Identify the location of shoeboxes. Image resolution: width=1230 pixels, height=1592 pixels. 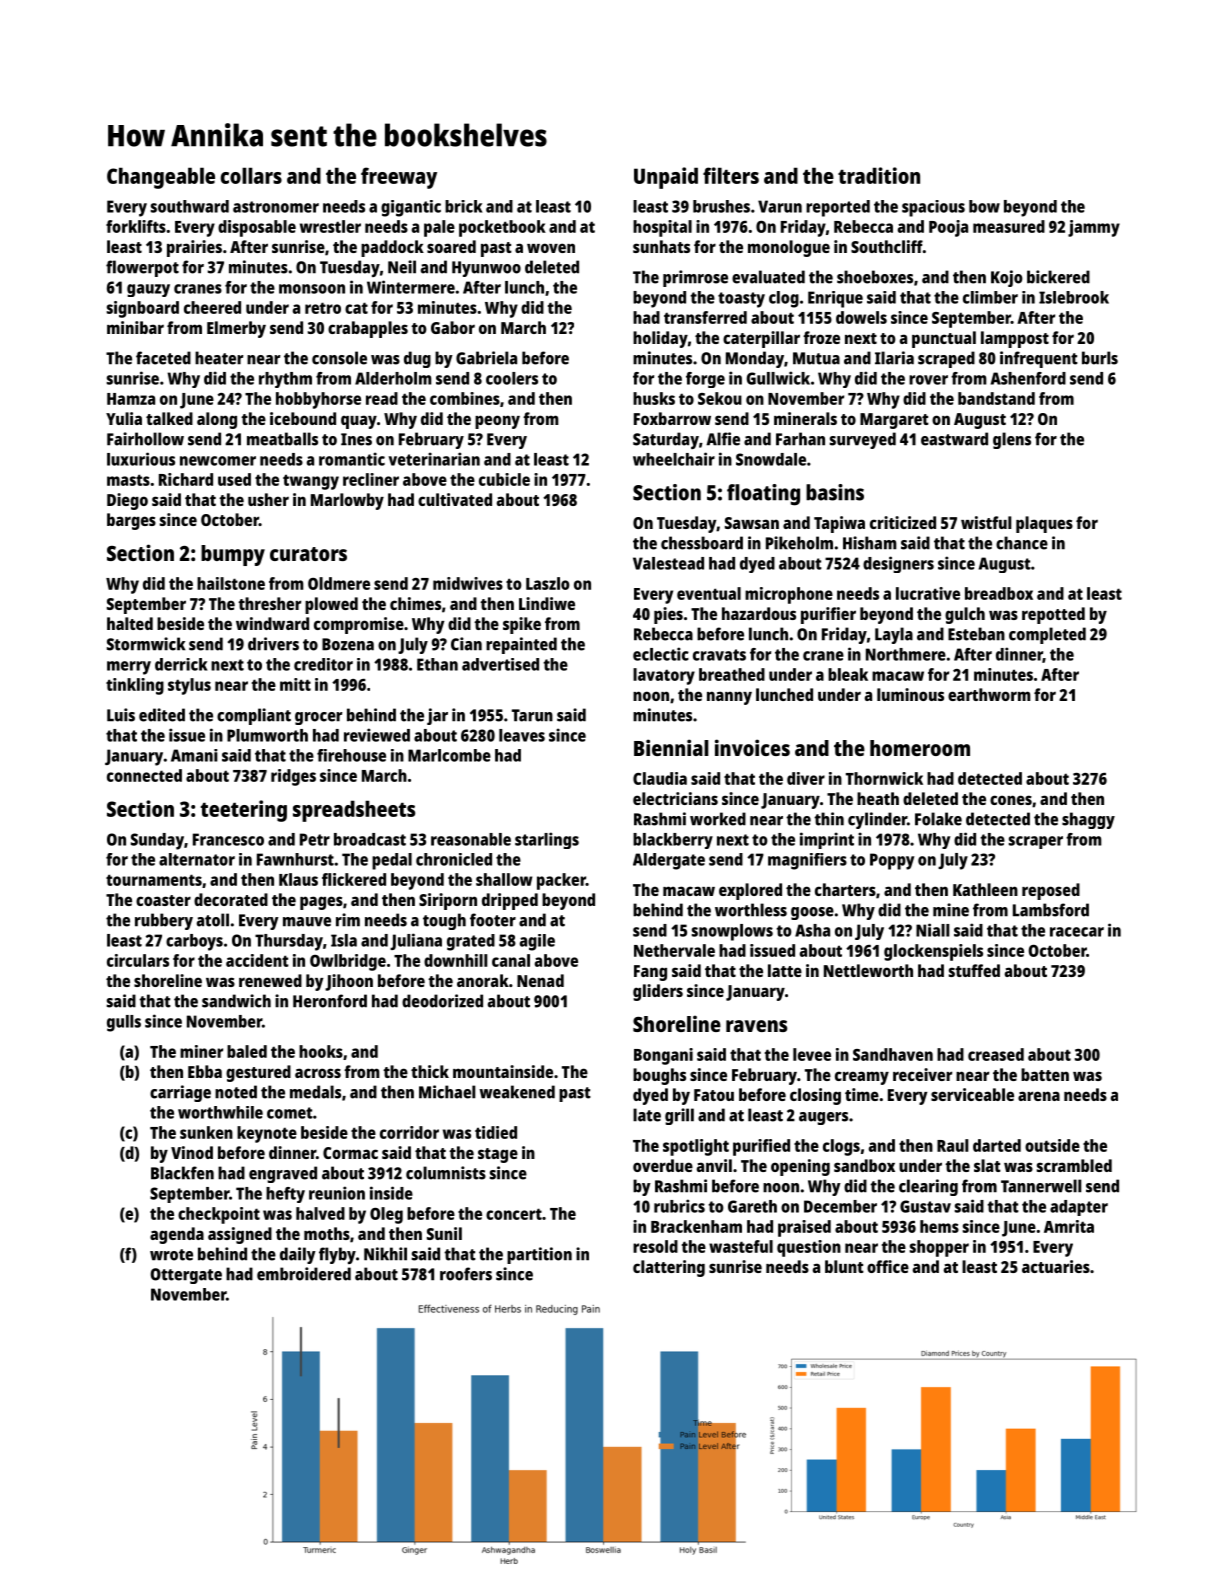
(875, 277).
